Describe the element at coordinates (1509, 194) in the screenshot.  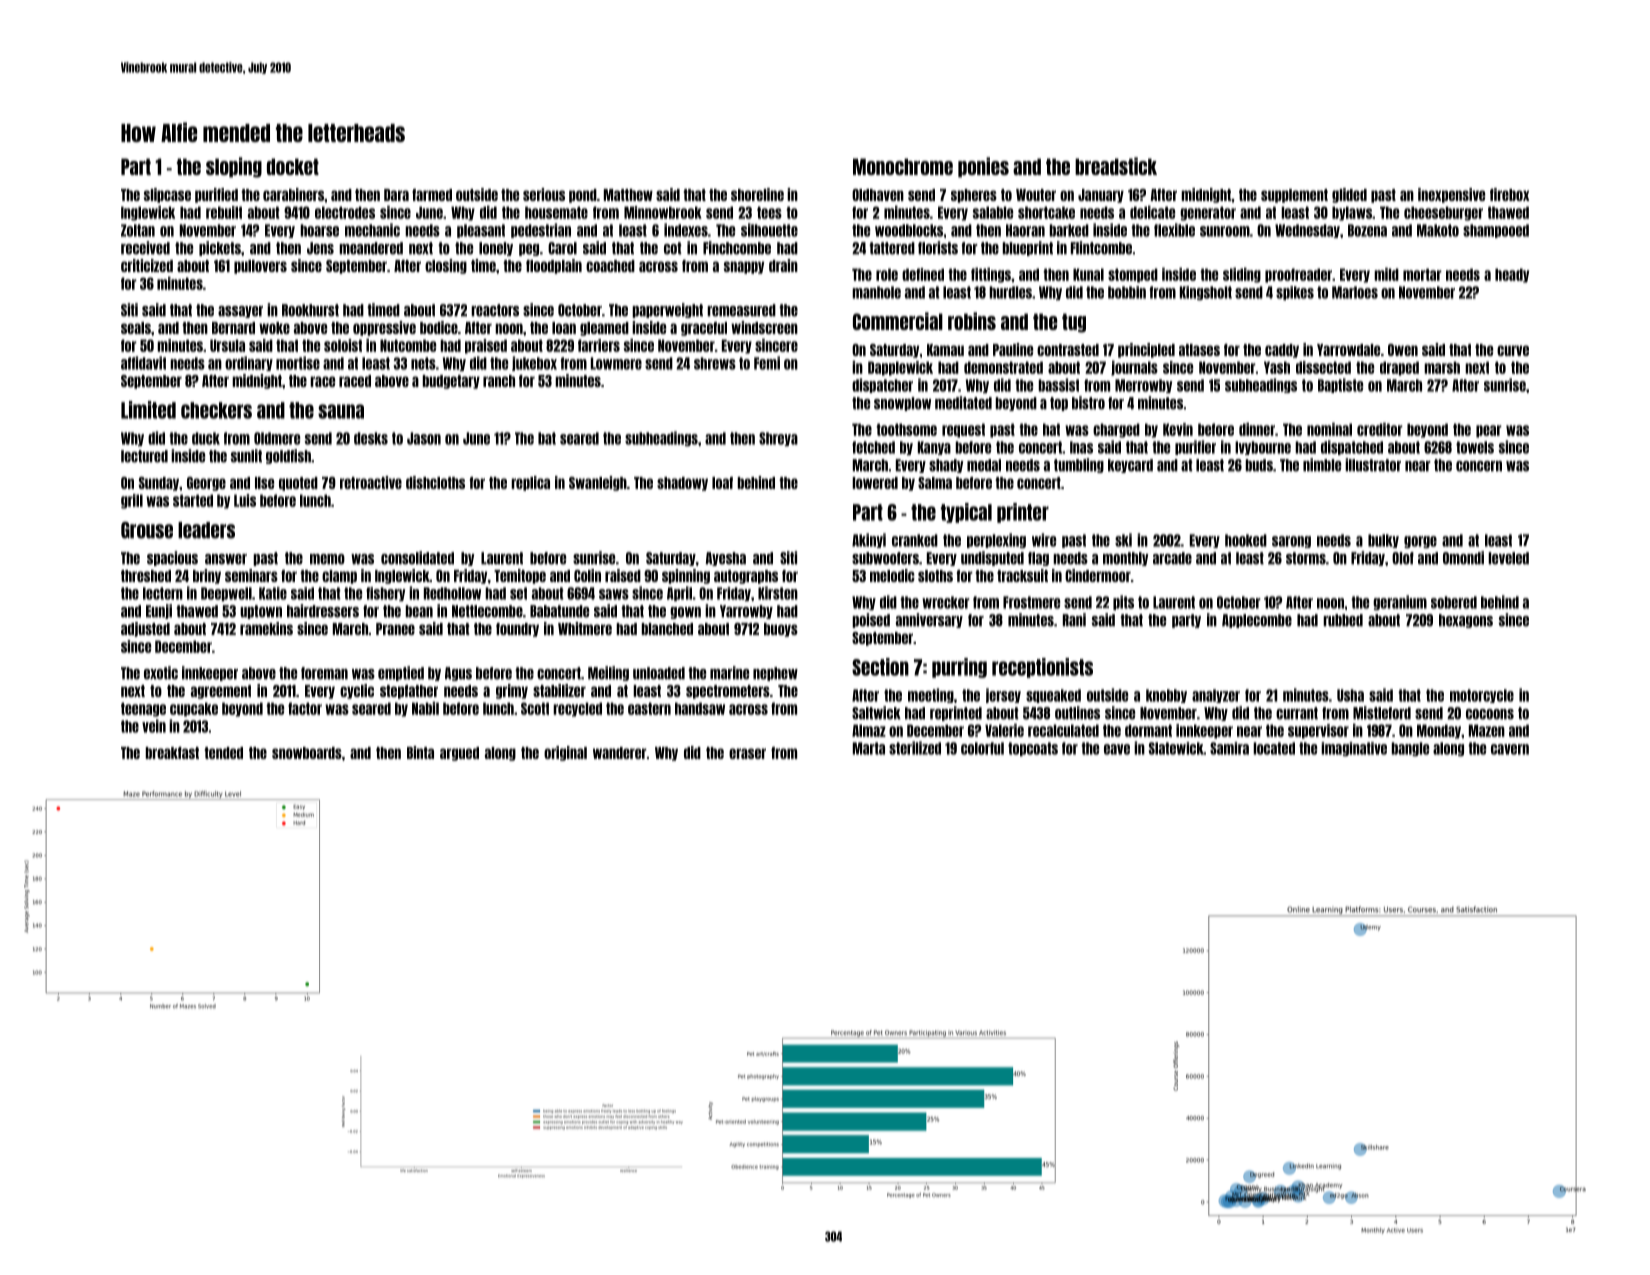
I see `firebox` at that location.
